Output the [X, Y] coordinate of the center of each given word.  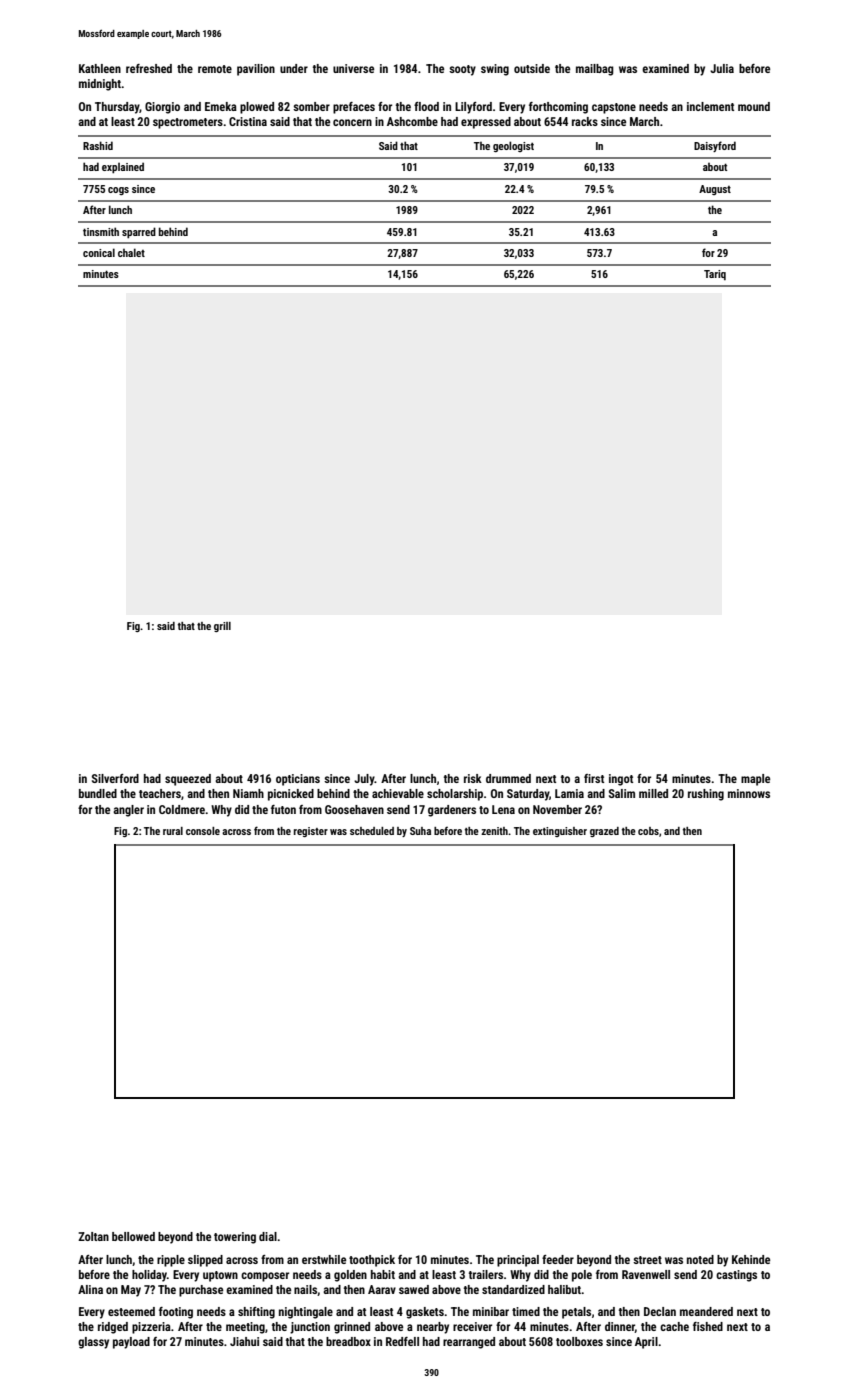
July [364, 780]
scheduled [372, 831]
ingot [621, 780]
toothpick [372, 1261]
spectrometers [188, 123]
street [647, 1260]
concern [352, 122]
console [203, 831]
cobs [648, 831]
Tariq [715, 275]
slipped [205, 1261]
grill [222, 627]
